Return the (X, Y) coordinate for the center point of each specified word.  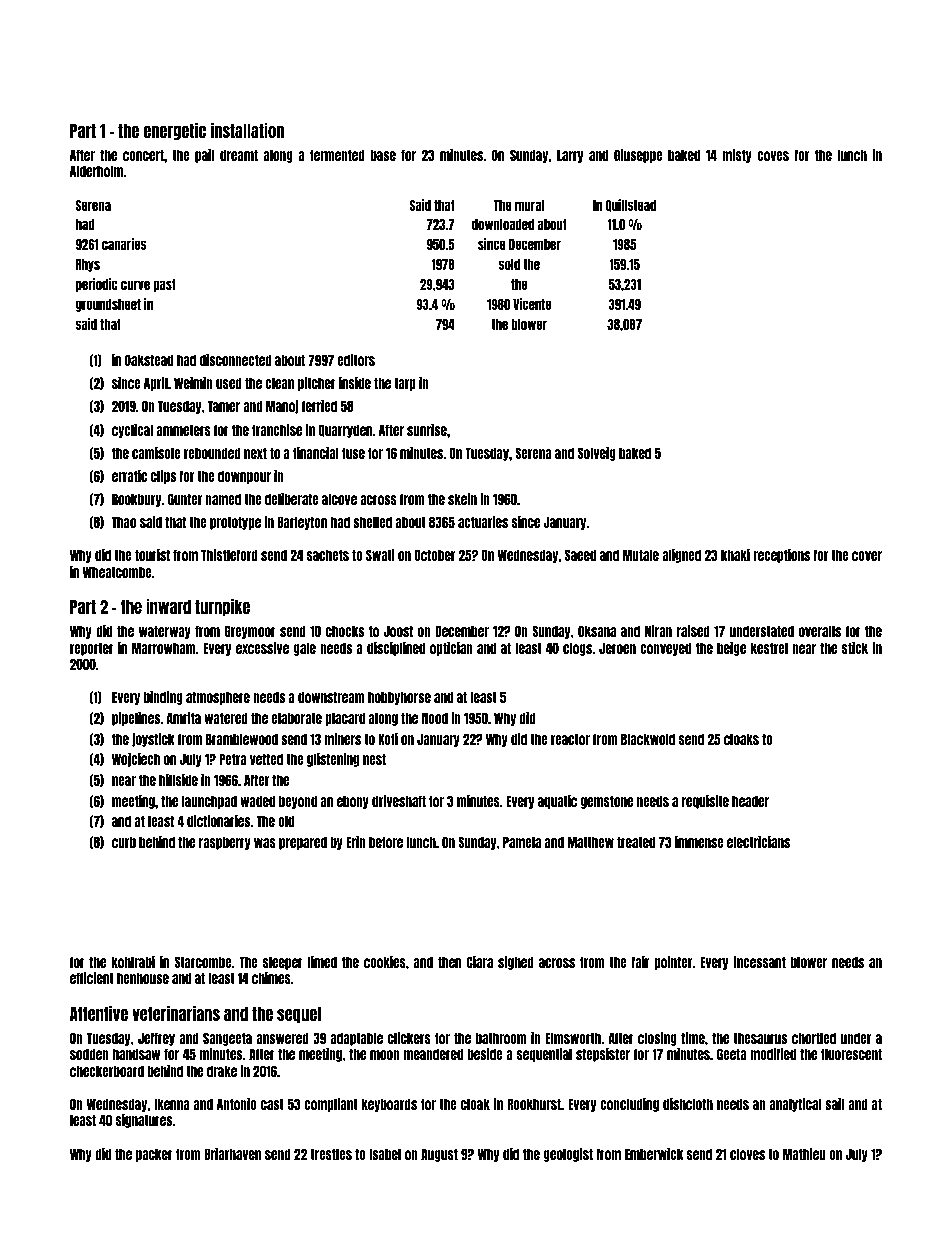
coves (773, 156)
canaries (124, 244)
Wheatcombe (117, 572)
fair (640, 962)
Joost (398, 631)
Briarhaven (233, 1154)
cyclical (132, 431)
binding (163, 698)
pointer (673, 963)
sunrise (427, 430)
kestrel (769, 648)
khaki (735, 555)
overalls (820, 631)
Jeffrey (156, 1039)
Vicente (532, 304)
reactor (570, 739)
